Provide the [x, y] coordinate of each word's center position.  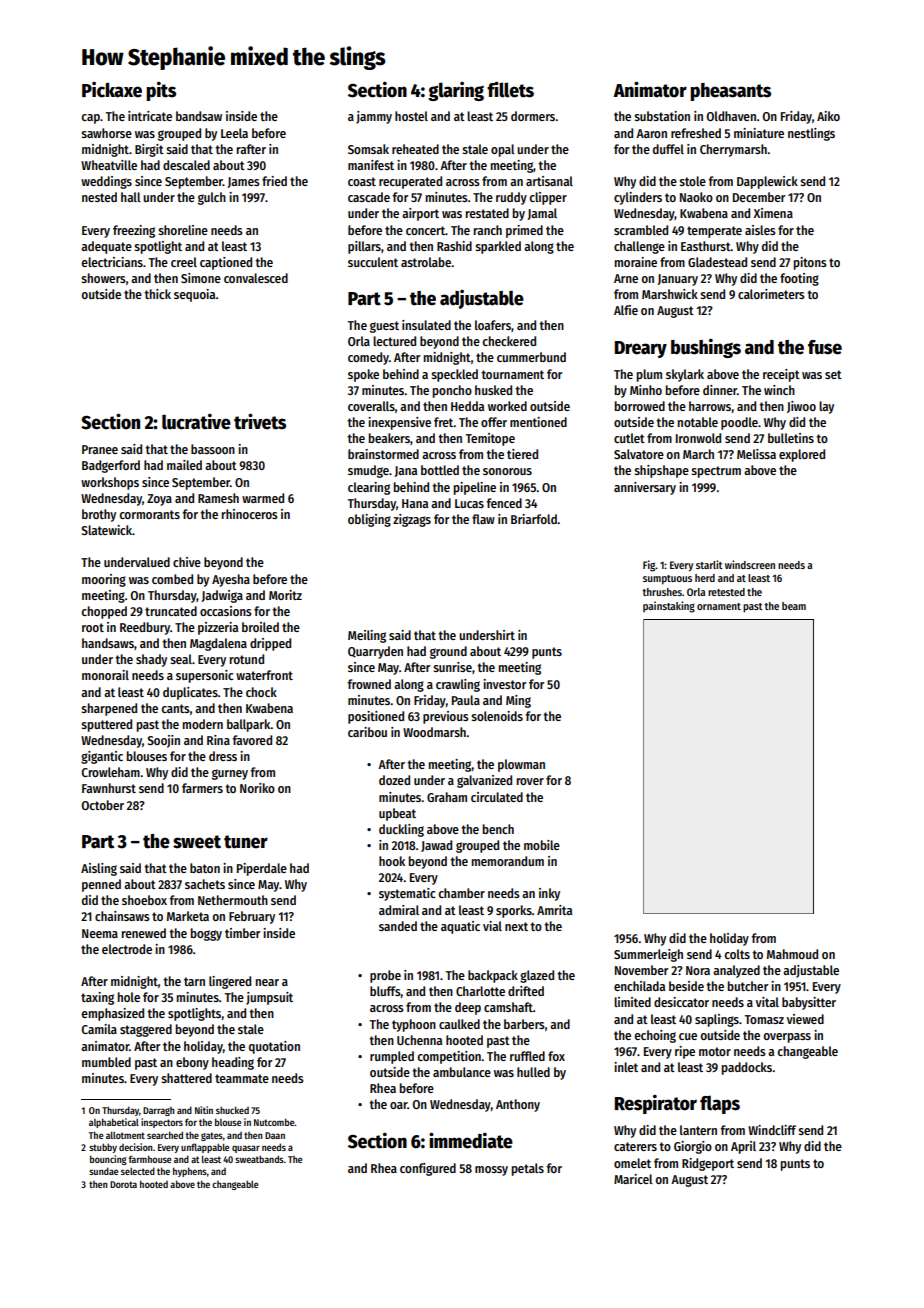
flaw [483, 519]
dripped [270, 644]
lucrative [196, 421]
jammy [374, 117]
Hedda [467, 406]
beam [794, 606]
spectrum [716, 472]
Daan [275, 1135]
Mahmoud [792, 954]
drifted [526, 991]
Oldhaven [731, 116]
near [267, 982]
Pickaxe [112, 90]
